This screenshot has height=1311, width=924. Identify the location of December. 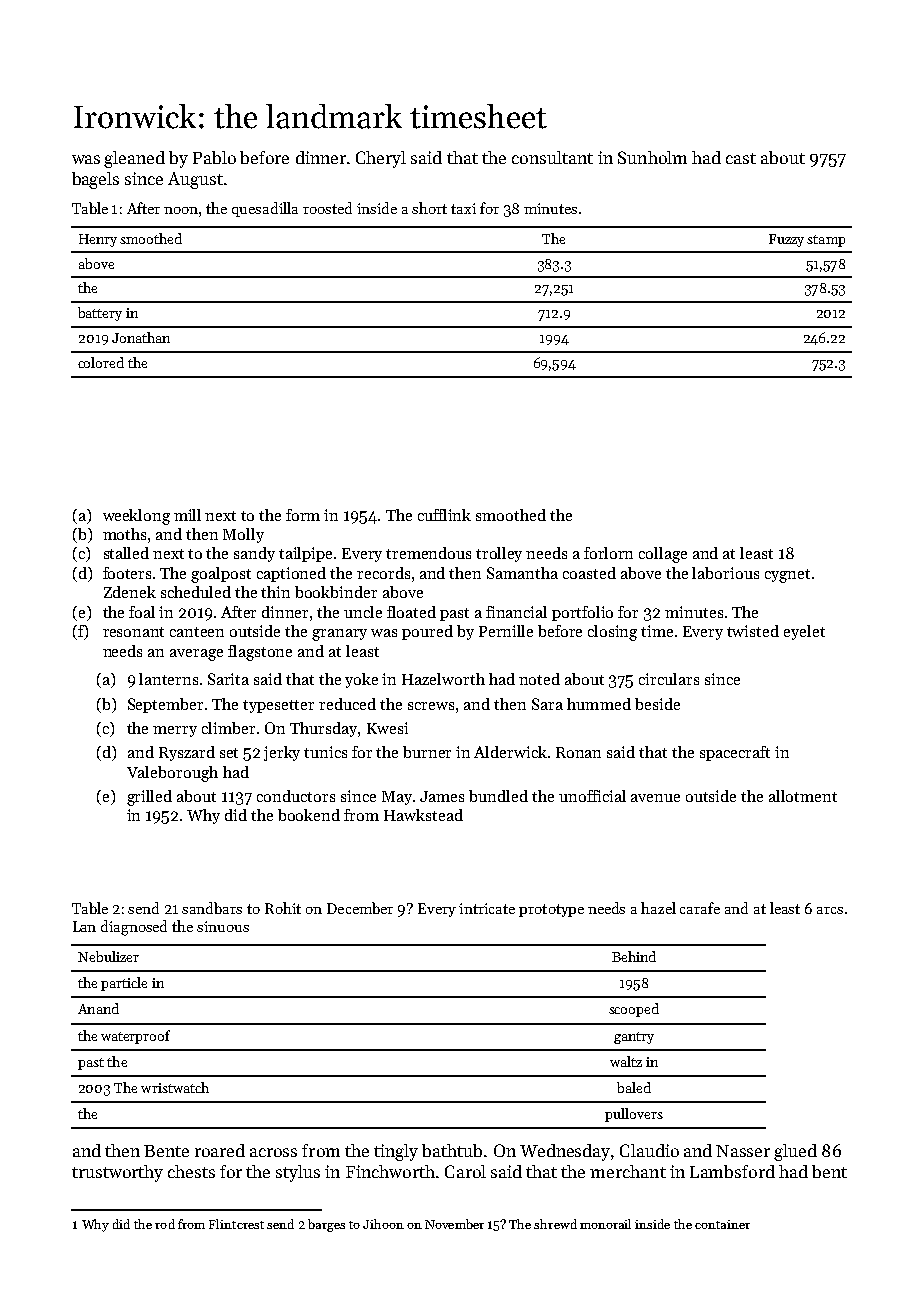
(360, 908).
